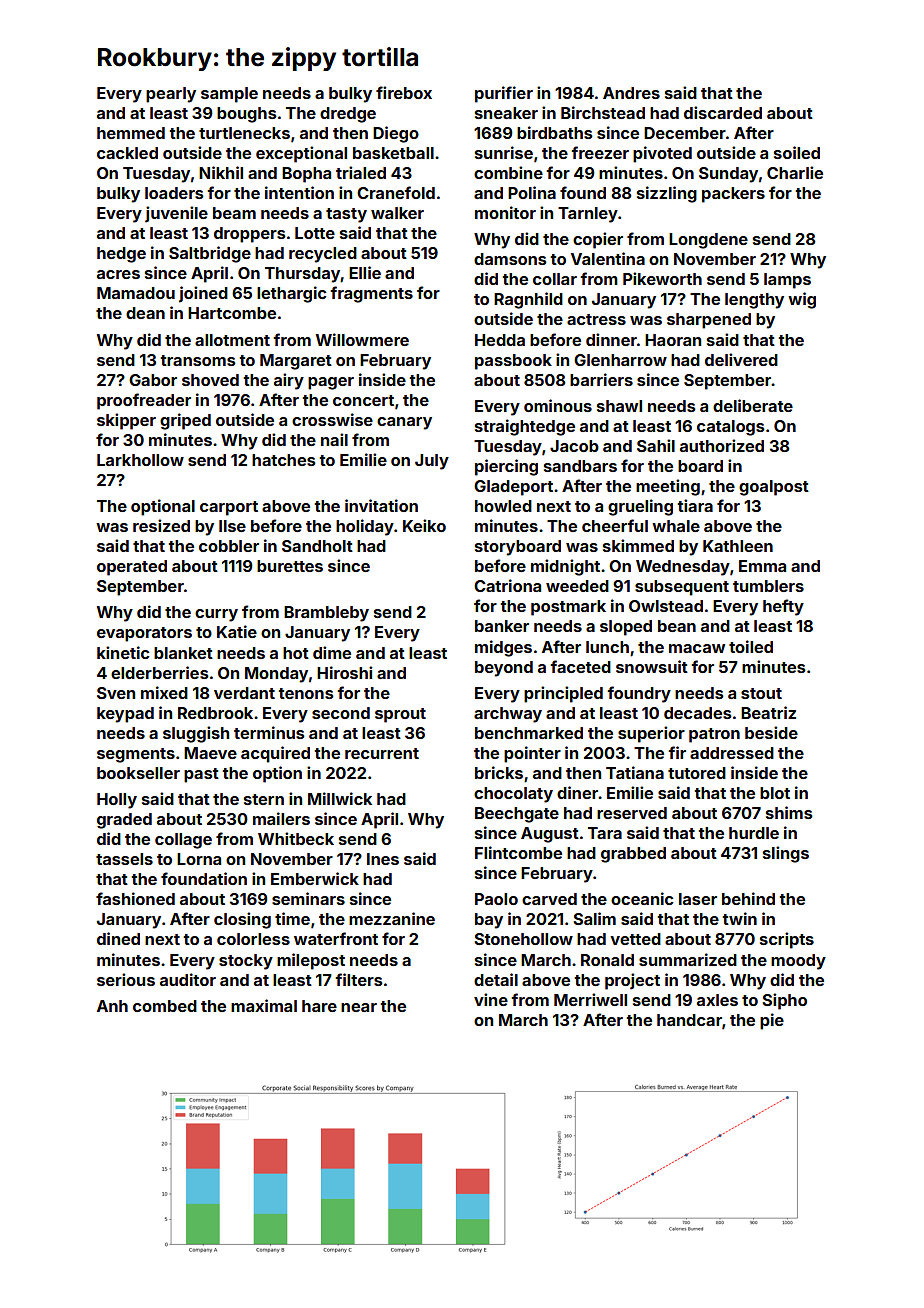  What do you see at coordinates (126, 421) in the document?
I see `skipper` at bounding box center [126, 421].
